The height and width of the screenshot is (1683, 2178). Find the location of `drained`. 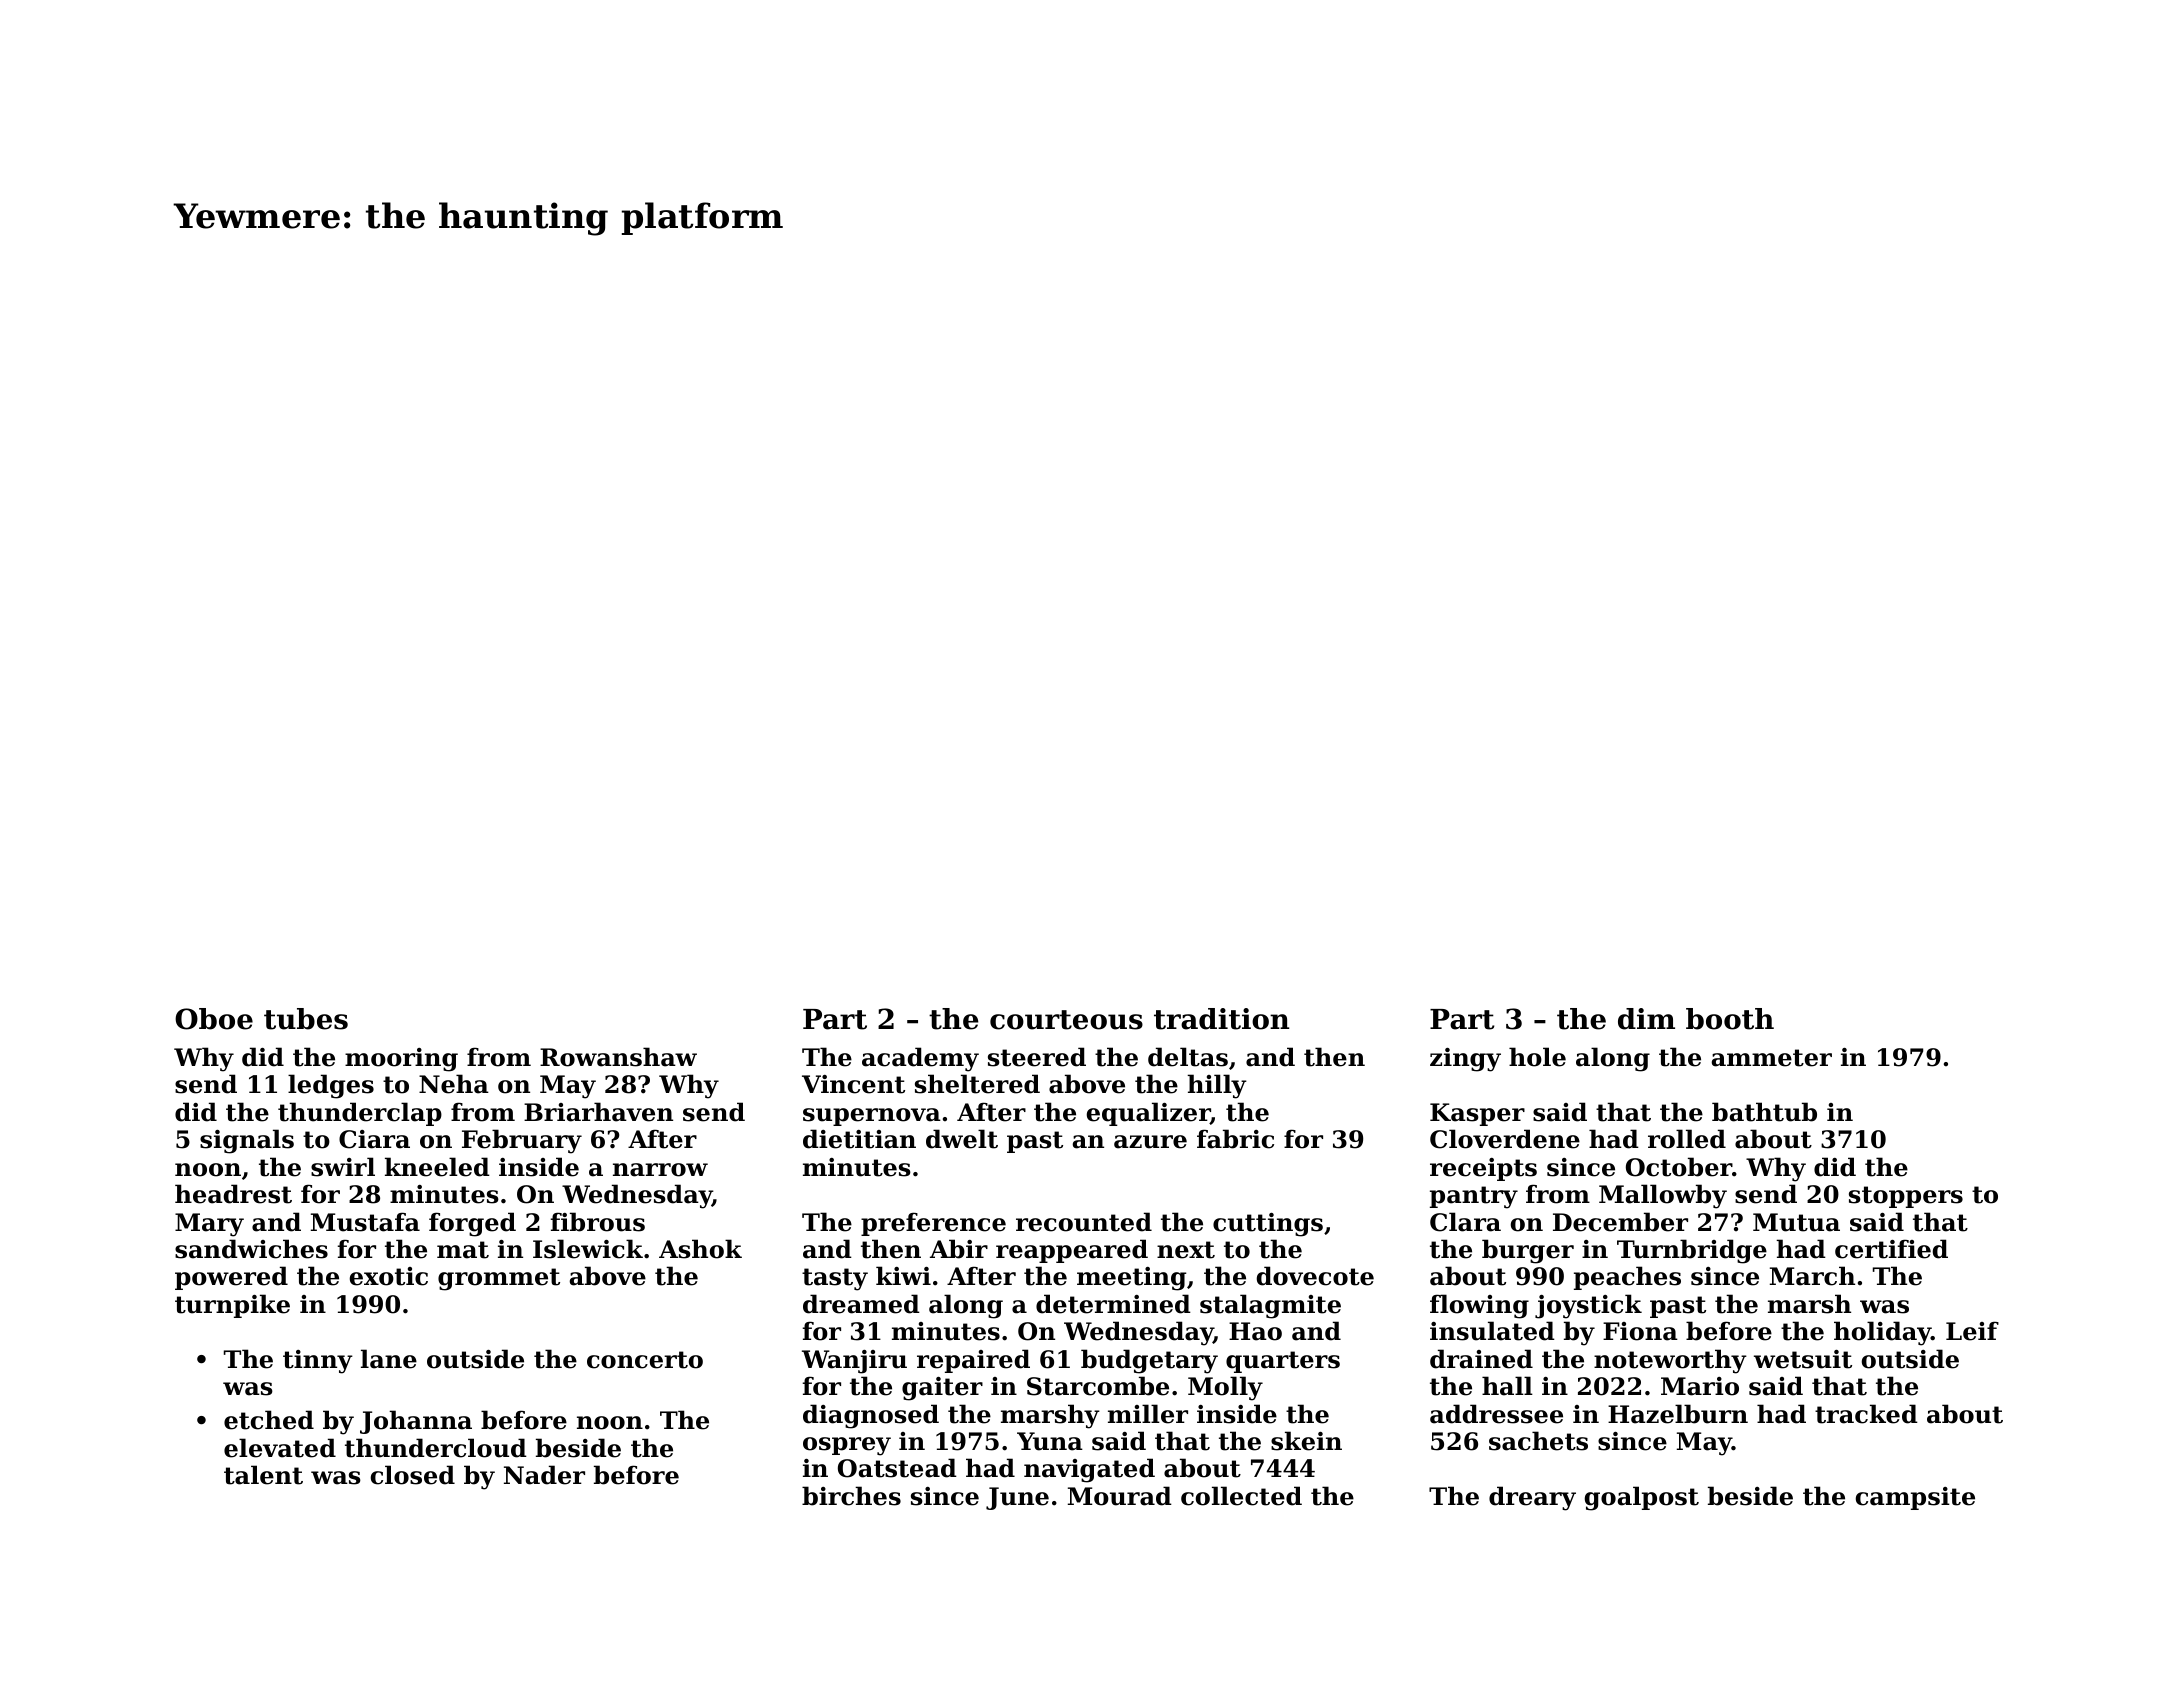

drained is located at coordinates (1481, 1359).
